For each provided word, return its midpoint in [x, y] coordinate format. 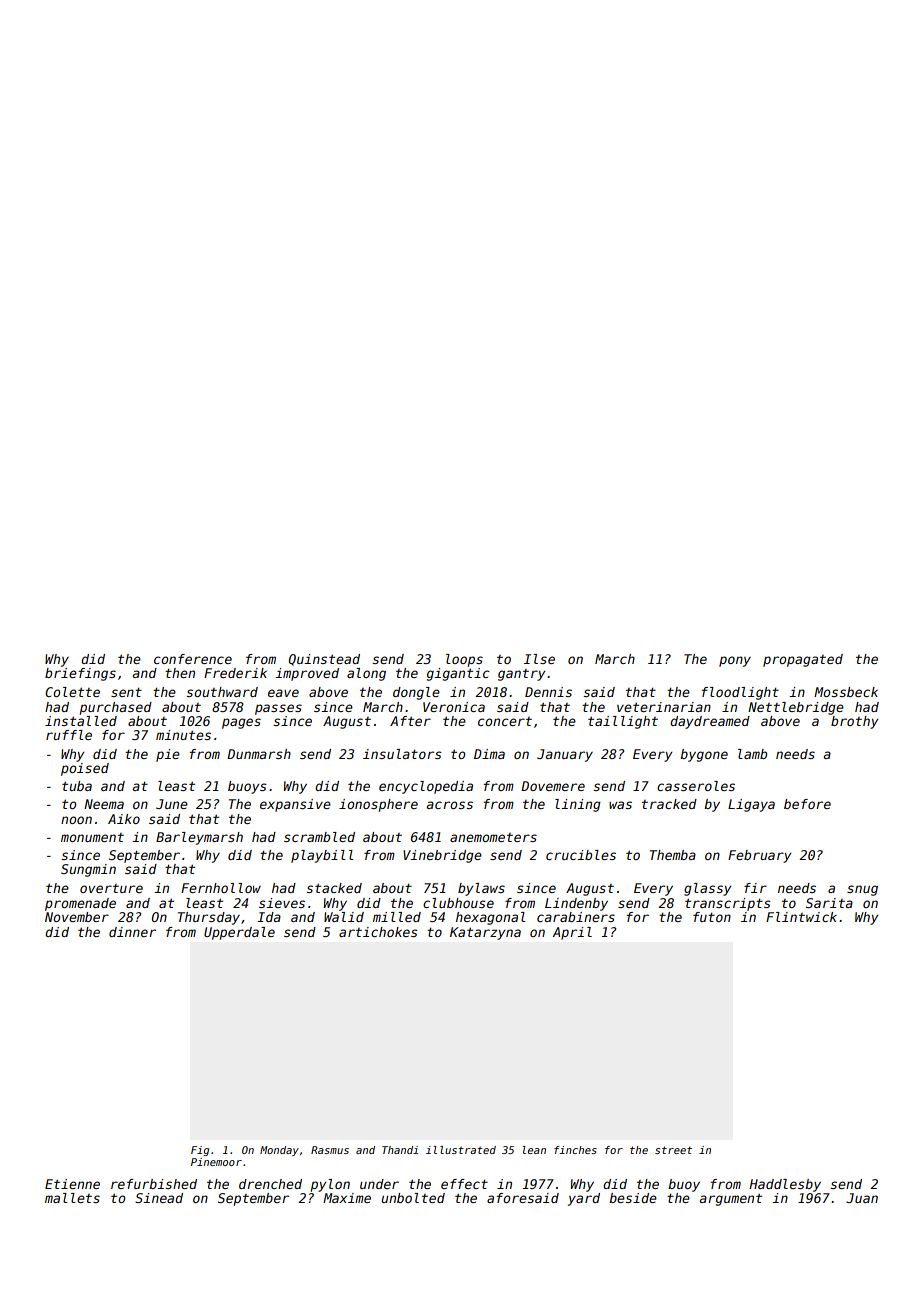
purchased [116, 708]
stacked [334, 888]
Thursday [209, 918]
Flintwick [801, 917]
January [565, 755]
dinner [132, 932]
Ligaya [751, 805]
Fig [200, 1151]
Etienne [72, 1184]
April [572, 933]
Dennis [548, 692]
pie [168, 755]
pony [735, 661]
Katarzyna [485, 933]
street [673, 1150]
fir [755, 888]
